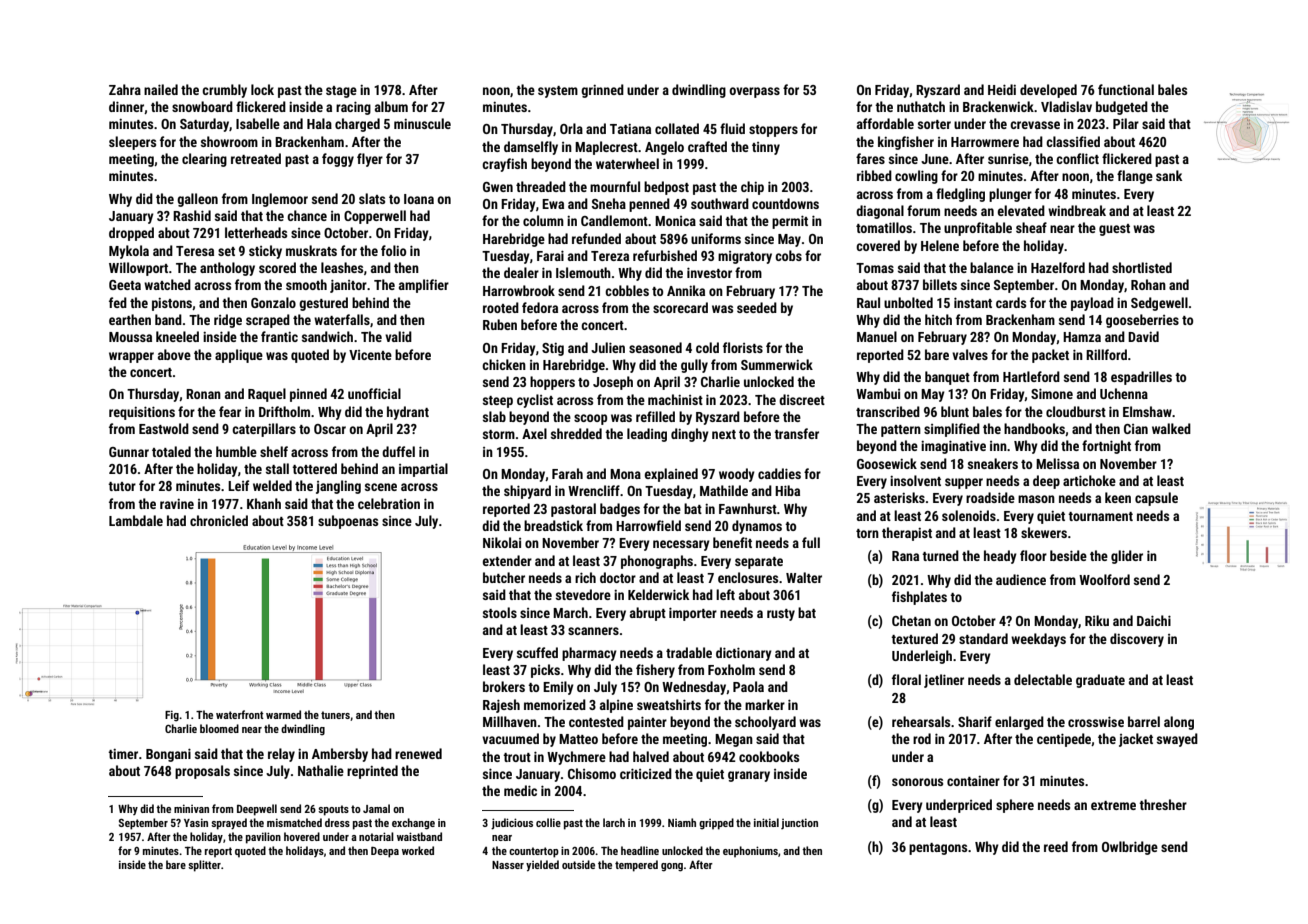 The width and height of the document is (1308, 924). I want to click on stools, so click(500, 612).
